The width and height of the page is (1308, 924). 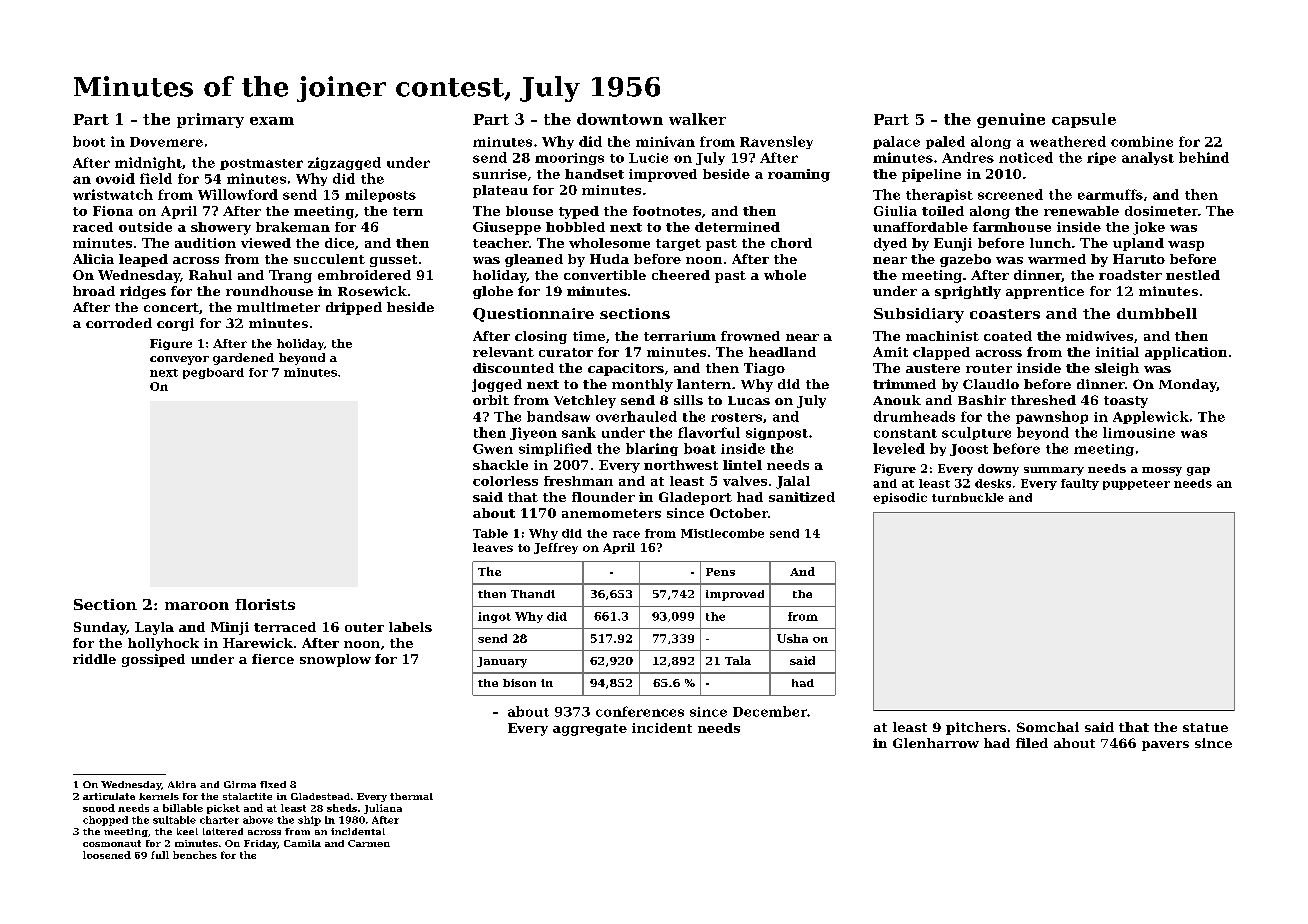 I want to click on pitchers, so click(x=976, y=728).
